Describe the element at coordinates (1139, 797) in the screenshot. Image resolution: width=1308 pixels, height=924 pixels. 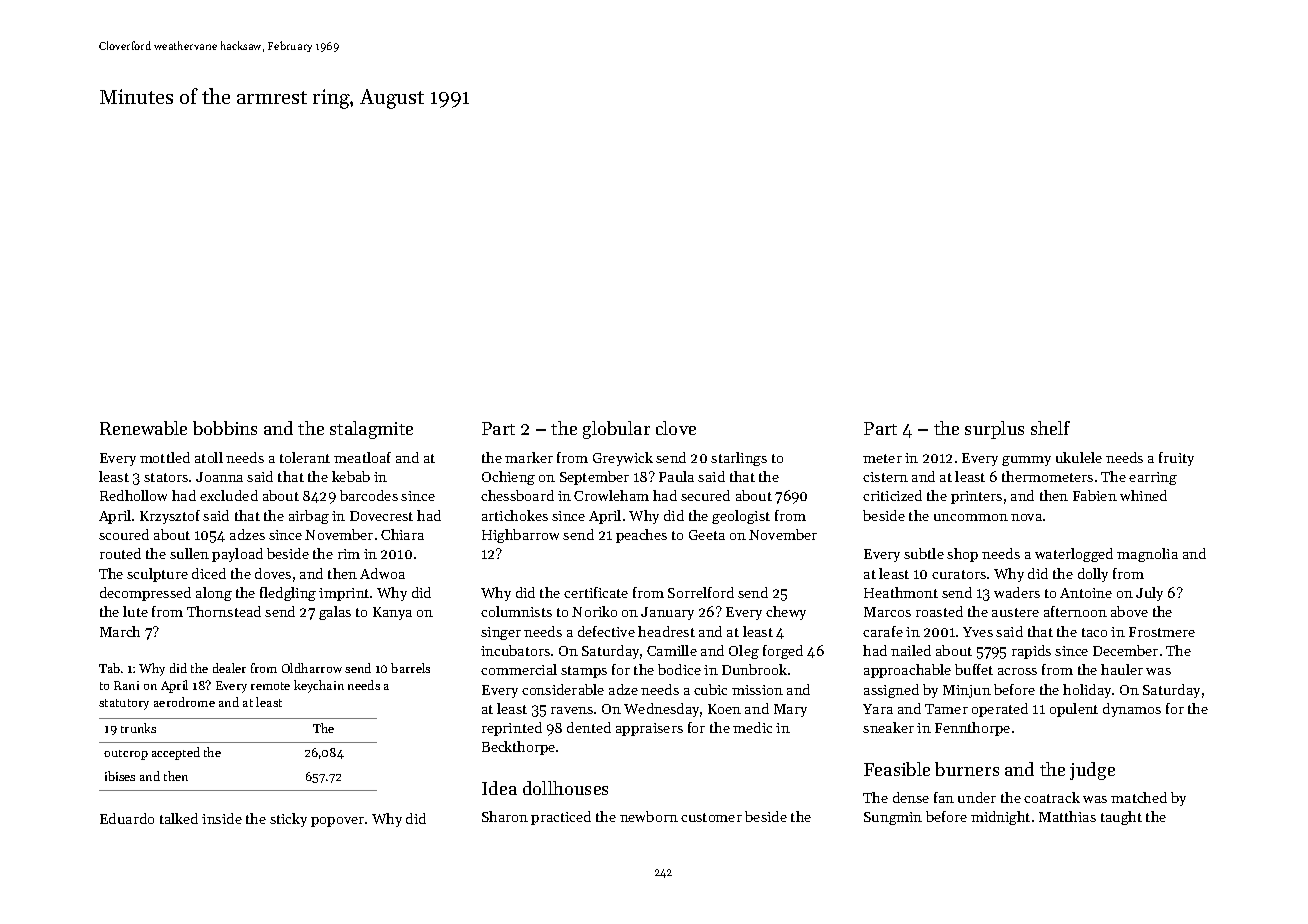
I see `matched` at that location.
